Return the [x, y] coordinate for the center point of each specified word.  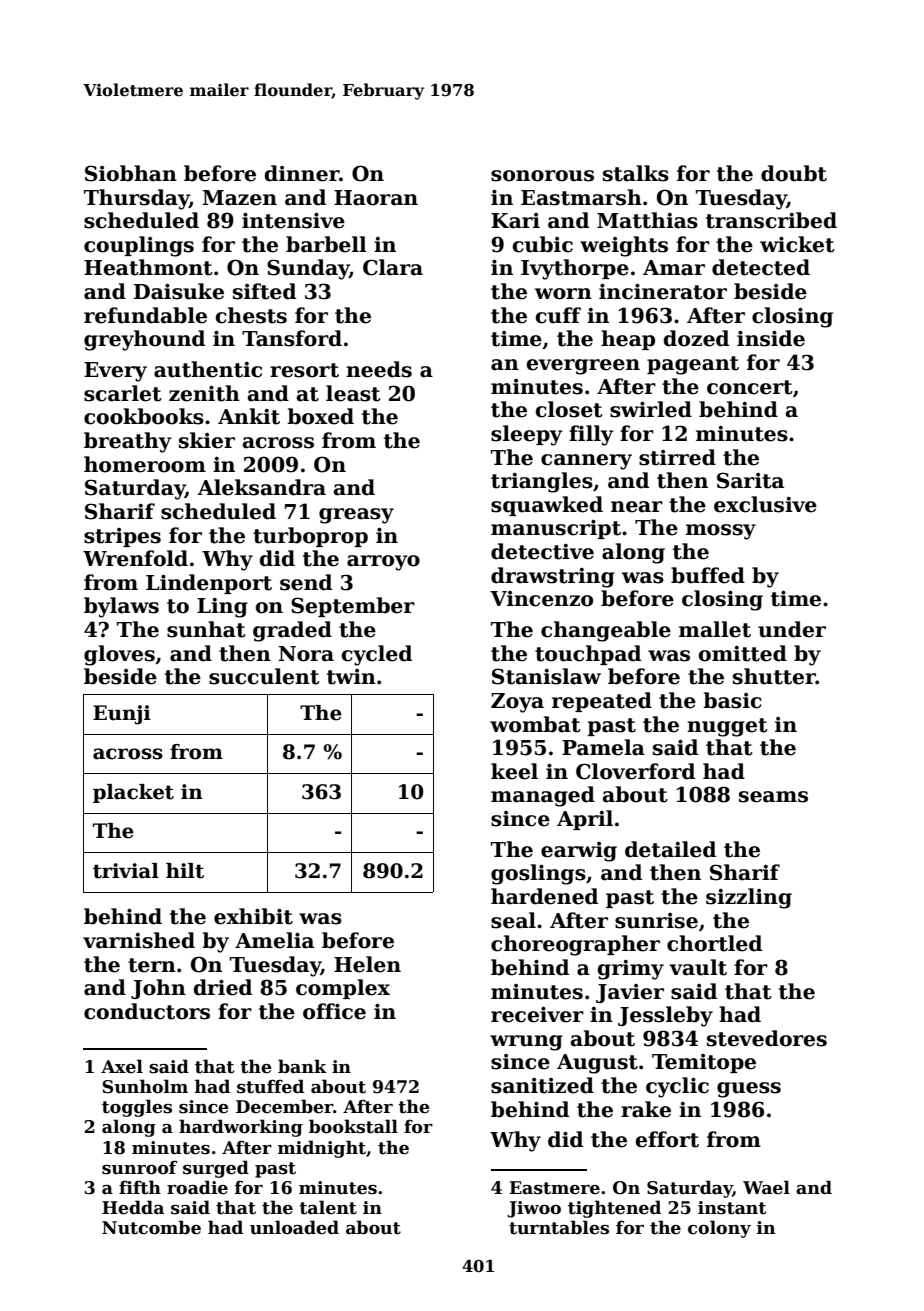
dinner [302, 173]
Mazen [240, 198]
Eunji [122, 715]
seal [513, 920]
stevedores [767, 1038]
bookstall [353, 1126]
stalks [636, 173]
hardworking [241, 1128]
